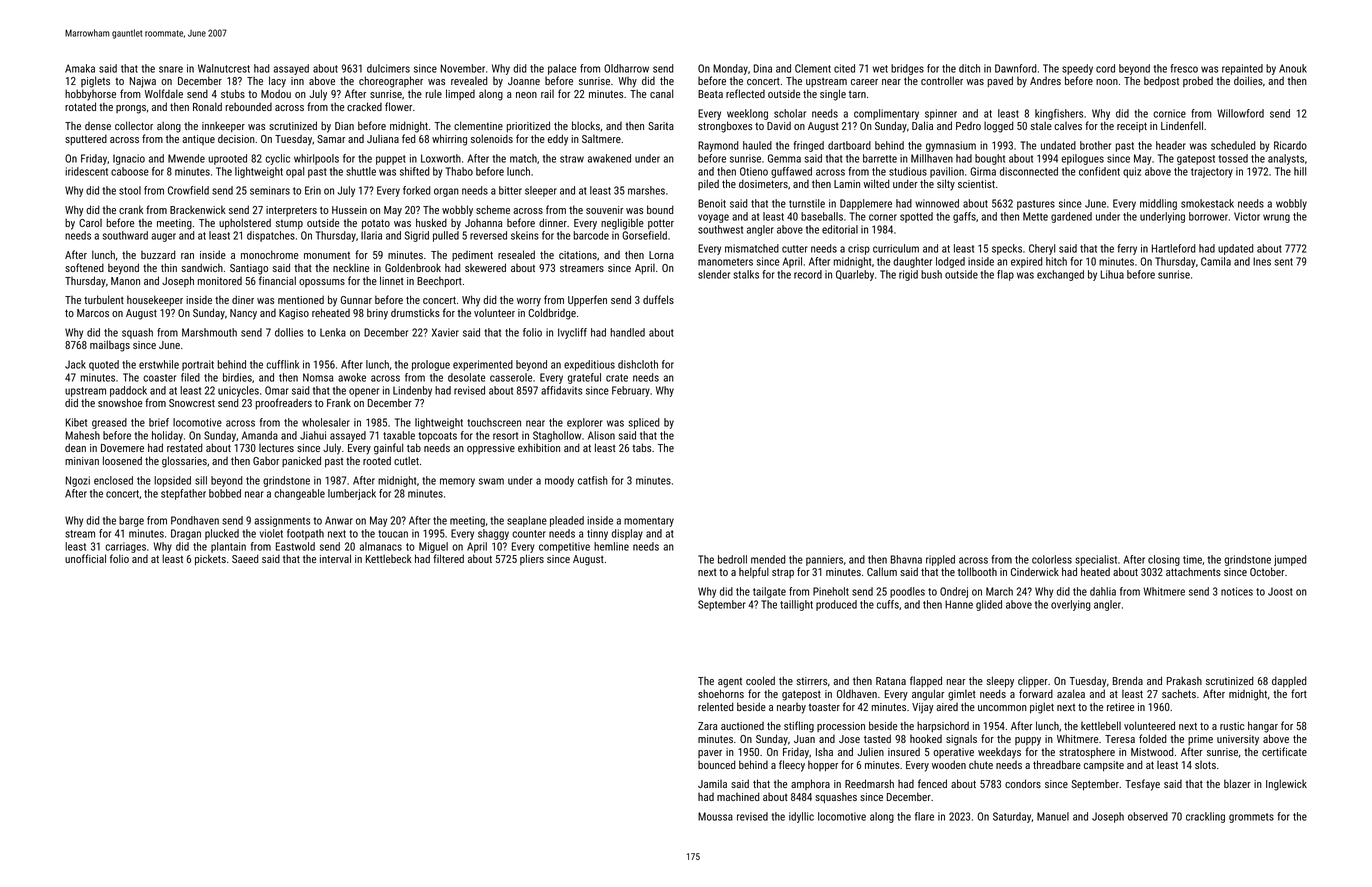  What do you see at coordinates (931, 274) in the image?
I see `bush` at bounding box center [931, 274].
